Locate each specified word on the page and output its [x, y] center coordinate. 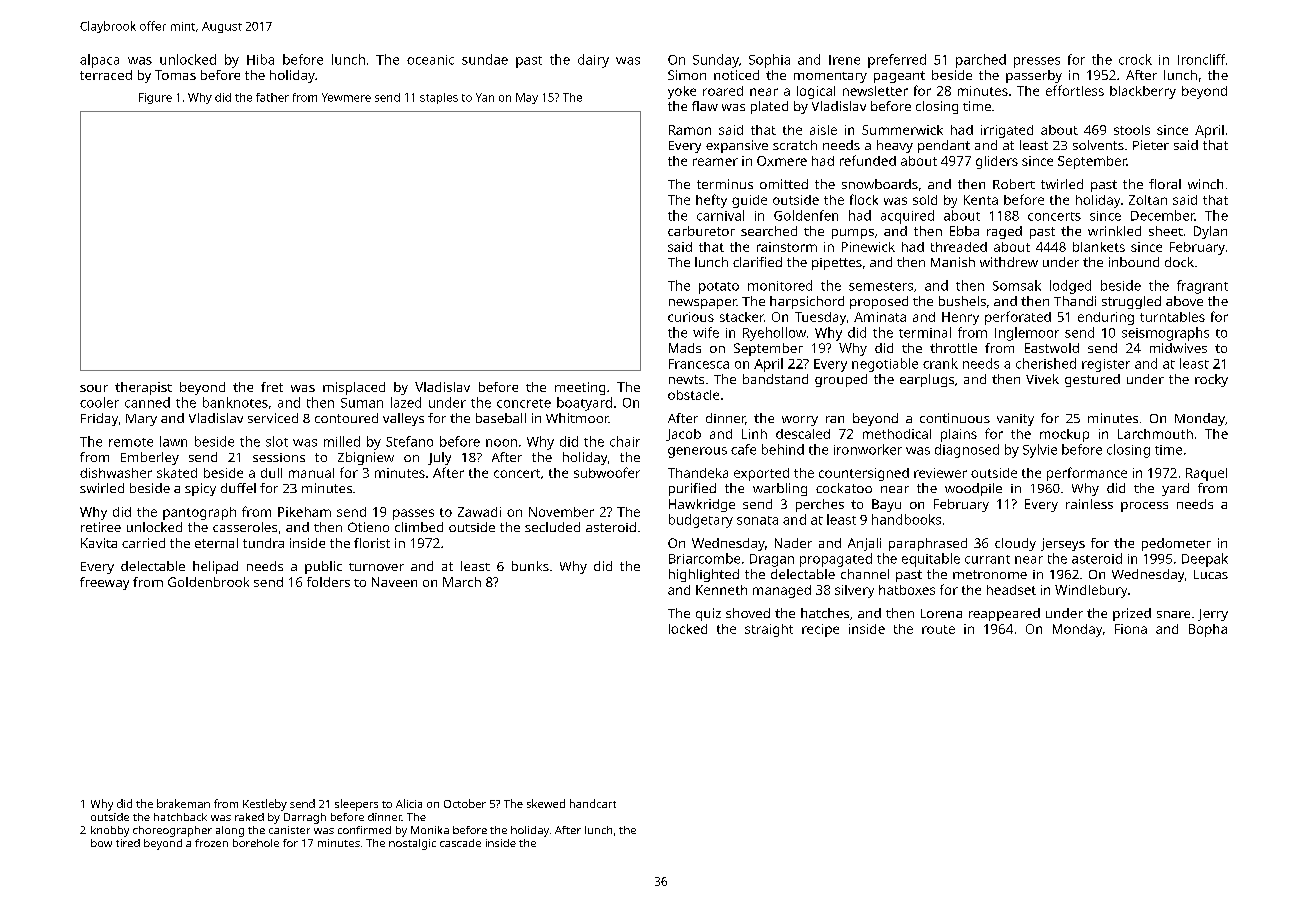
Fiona [1131, 629]
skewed [546, 803]
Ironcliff [1201, 59]
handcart [593, 803]
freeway [104, 583]
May [527, 98]
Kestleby [265, 805]
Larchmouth [1155, 434]
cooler [99, 402]
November [561, 512]
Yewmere [346, 97]
